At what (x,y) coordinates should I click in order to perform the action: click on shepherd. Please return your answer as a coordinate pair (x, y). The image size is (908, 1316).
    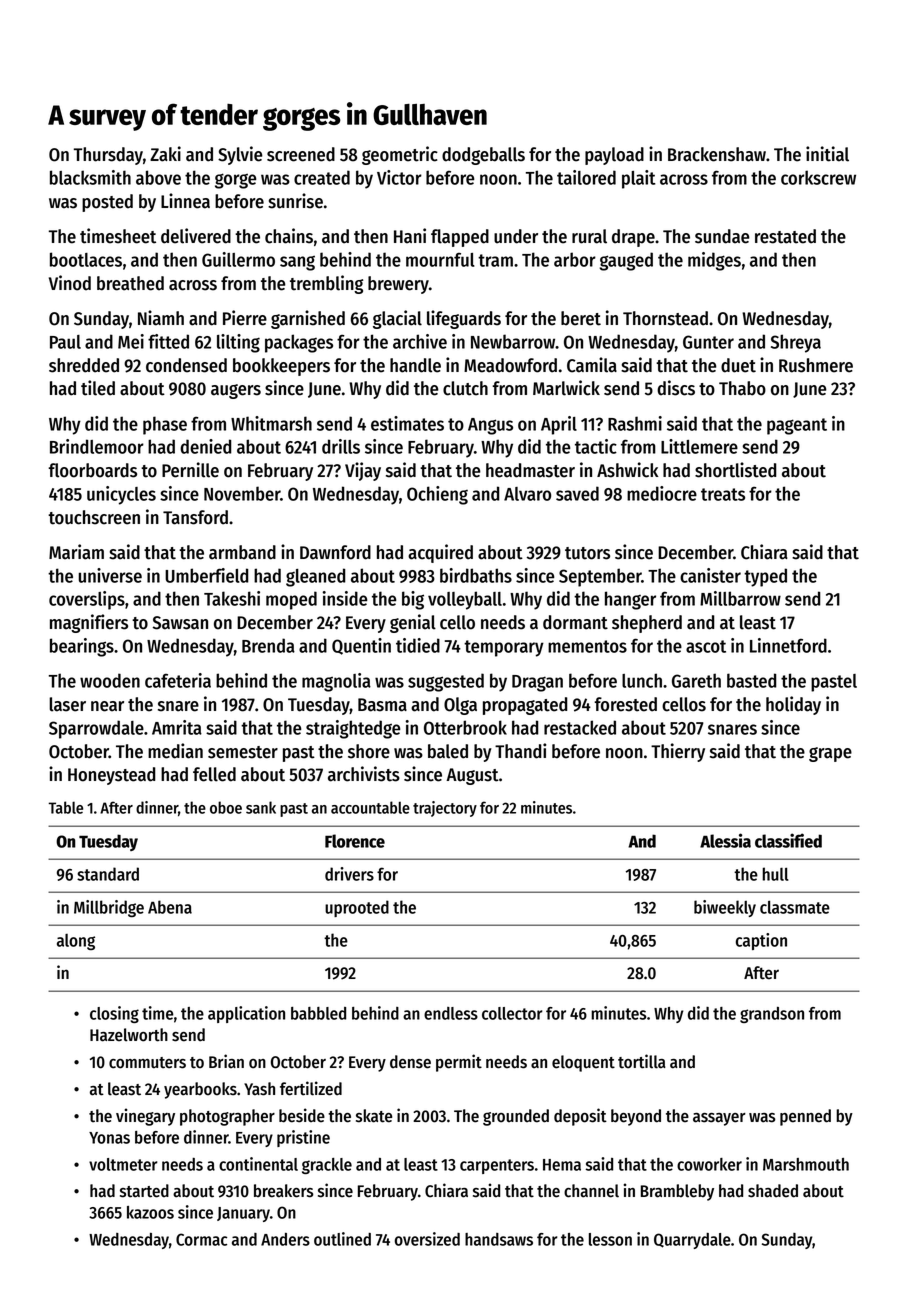
    Looking at the image, I should click on (647, 624).
